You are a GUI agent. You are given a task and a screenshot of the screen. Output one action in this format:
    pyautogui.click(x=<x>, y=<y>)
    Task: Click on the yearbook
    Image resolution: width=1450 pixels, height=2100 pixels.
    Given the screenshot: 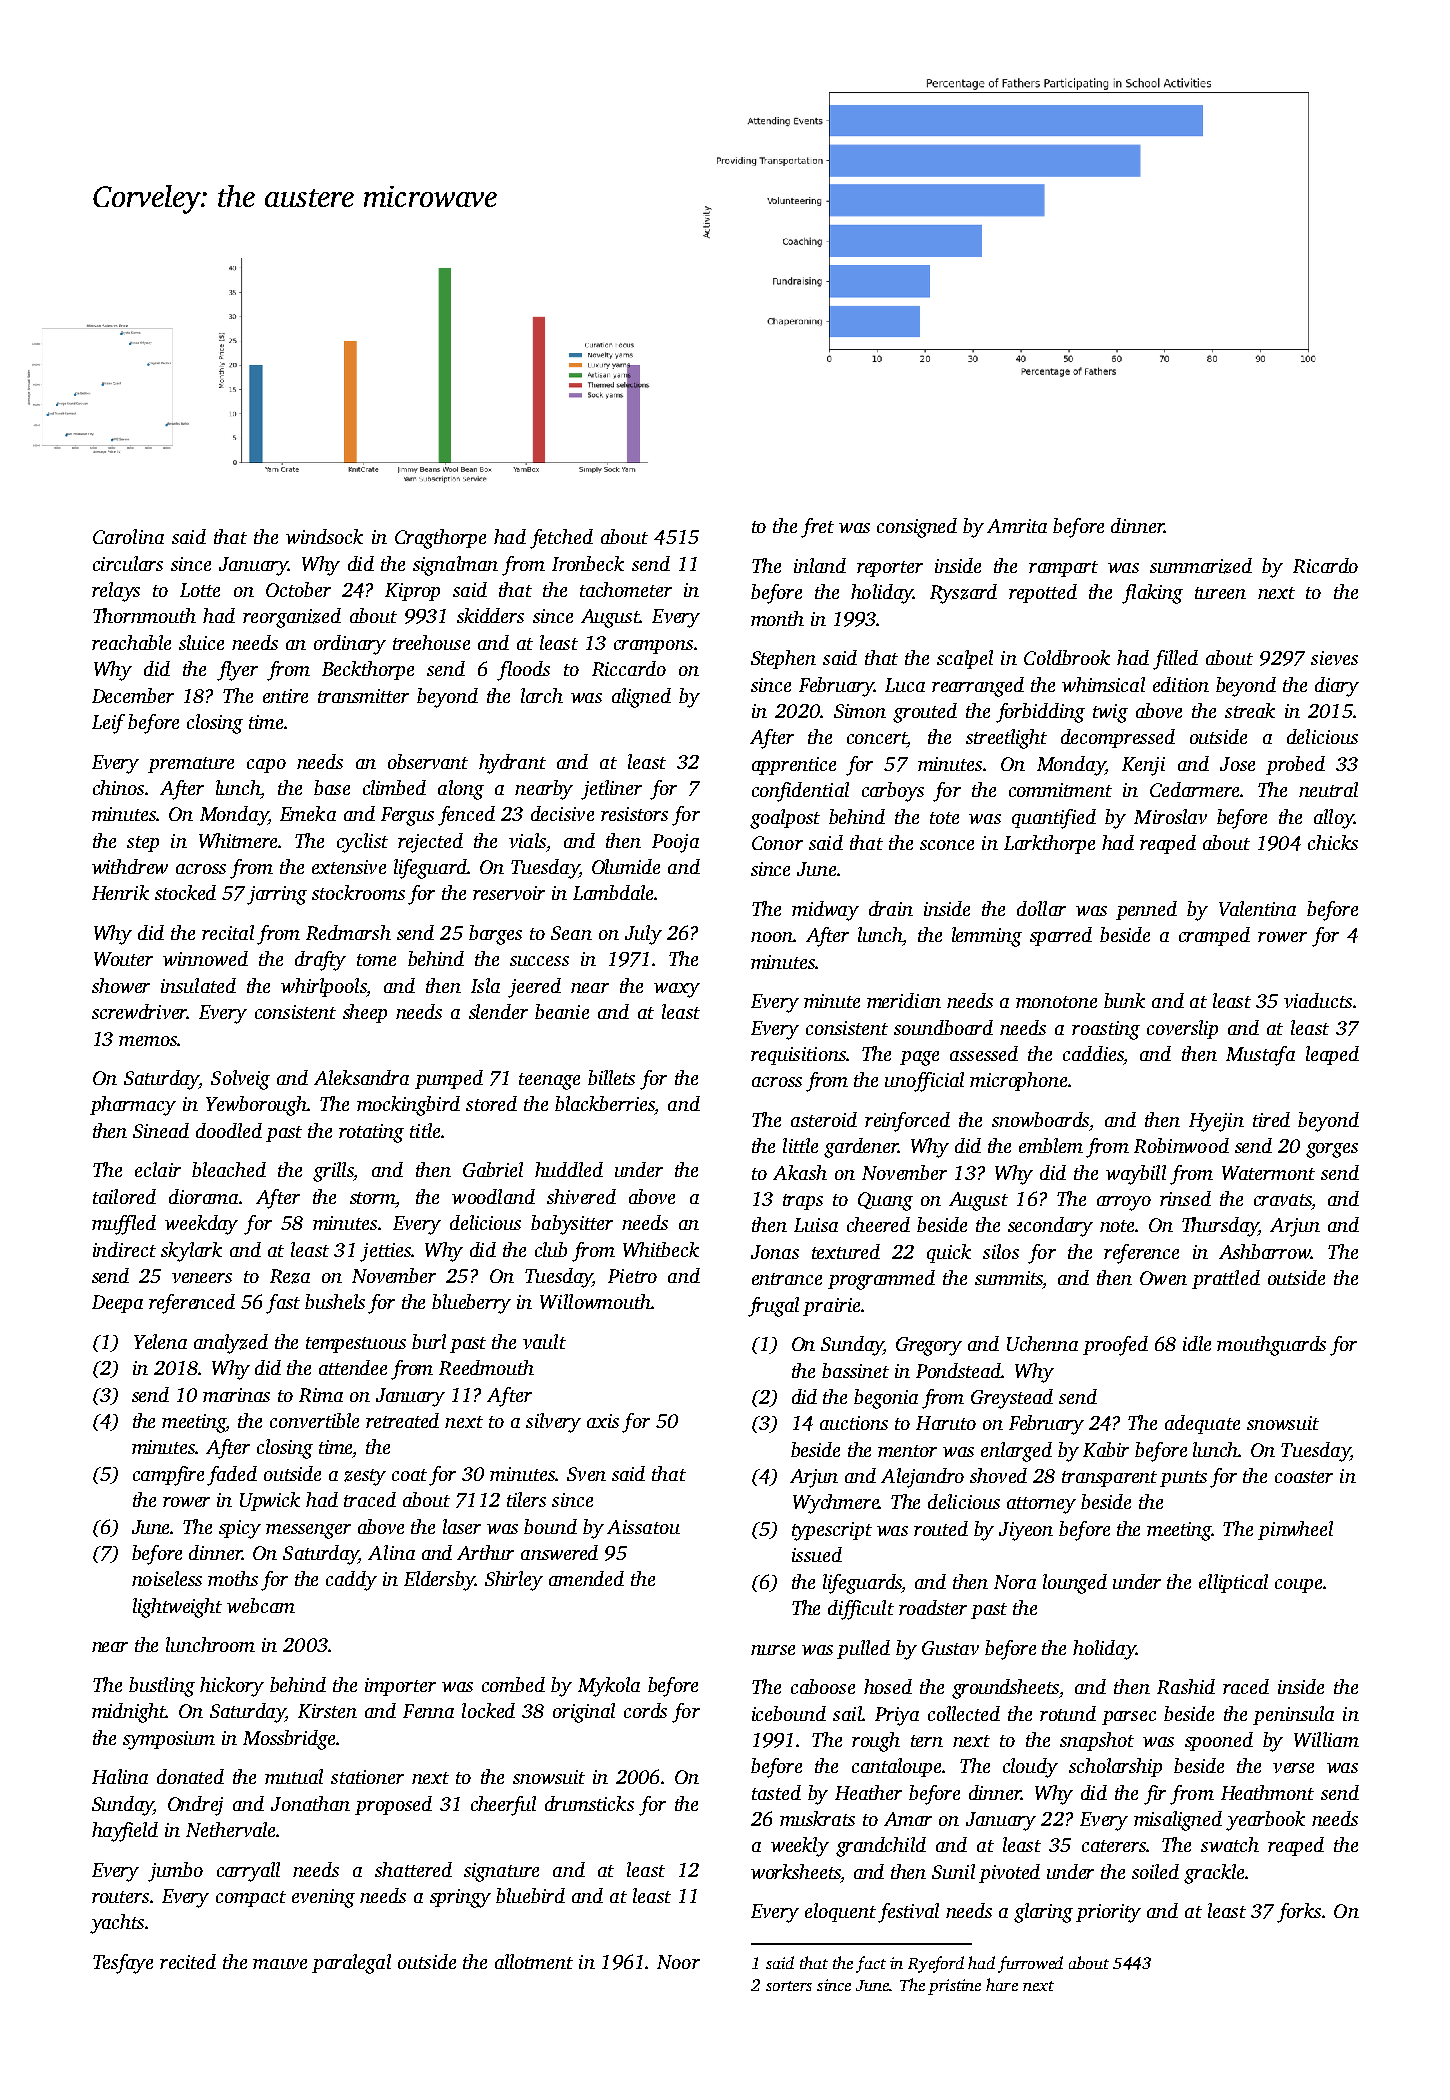 What is the action you would take?
    pyautogui.click(x=1265, y=1821)
